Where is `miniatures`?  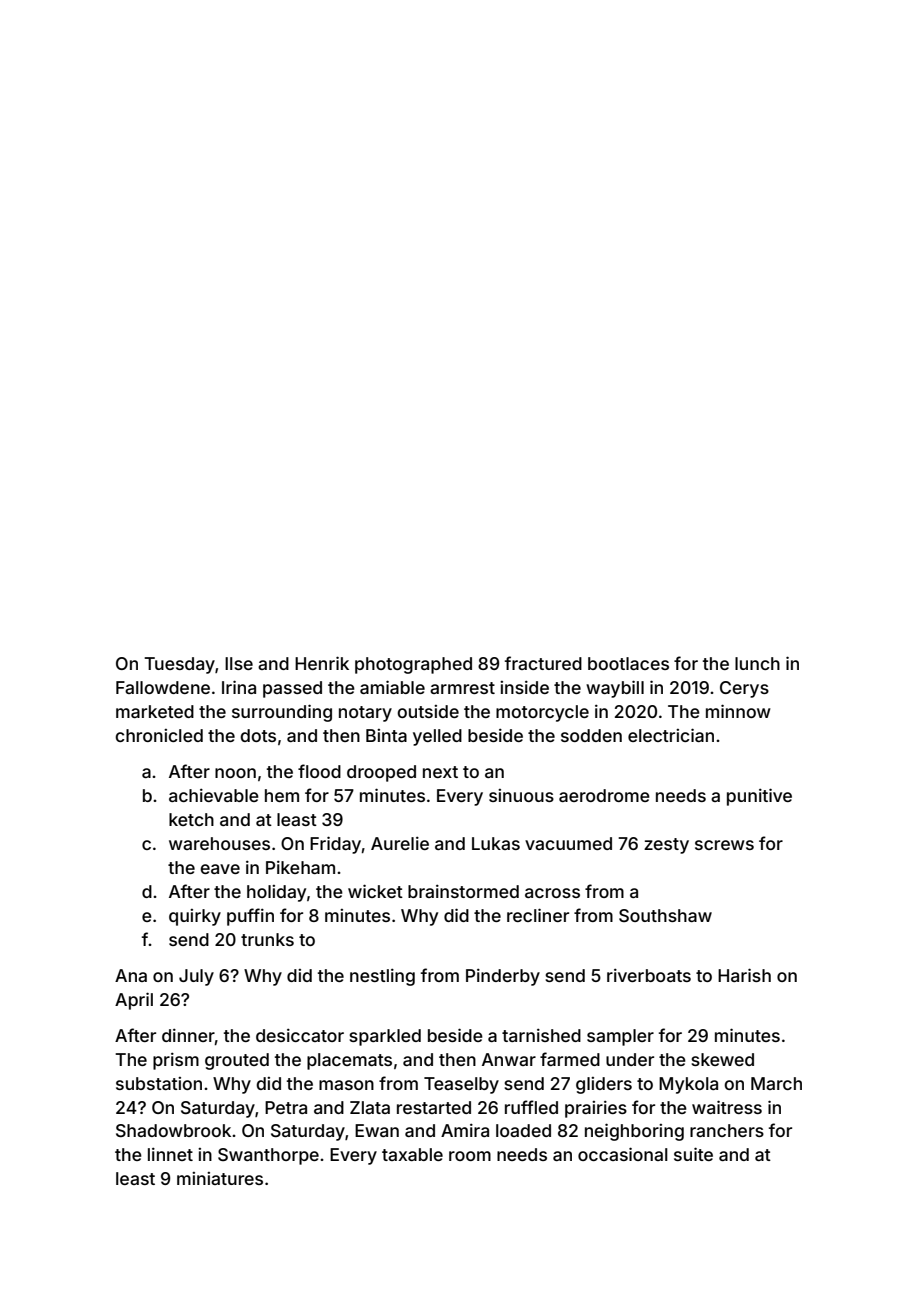
miniatures is located at coordinates (220, 1178).
